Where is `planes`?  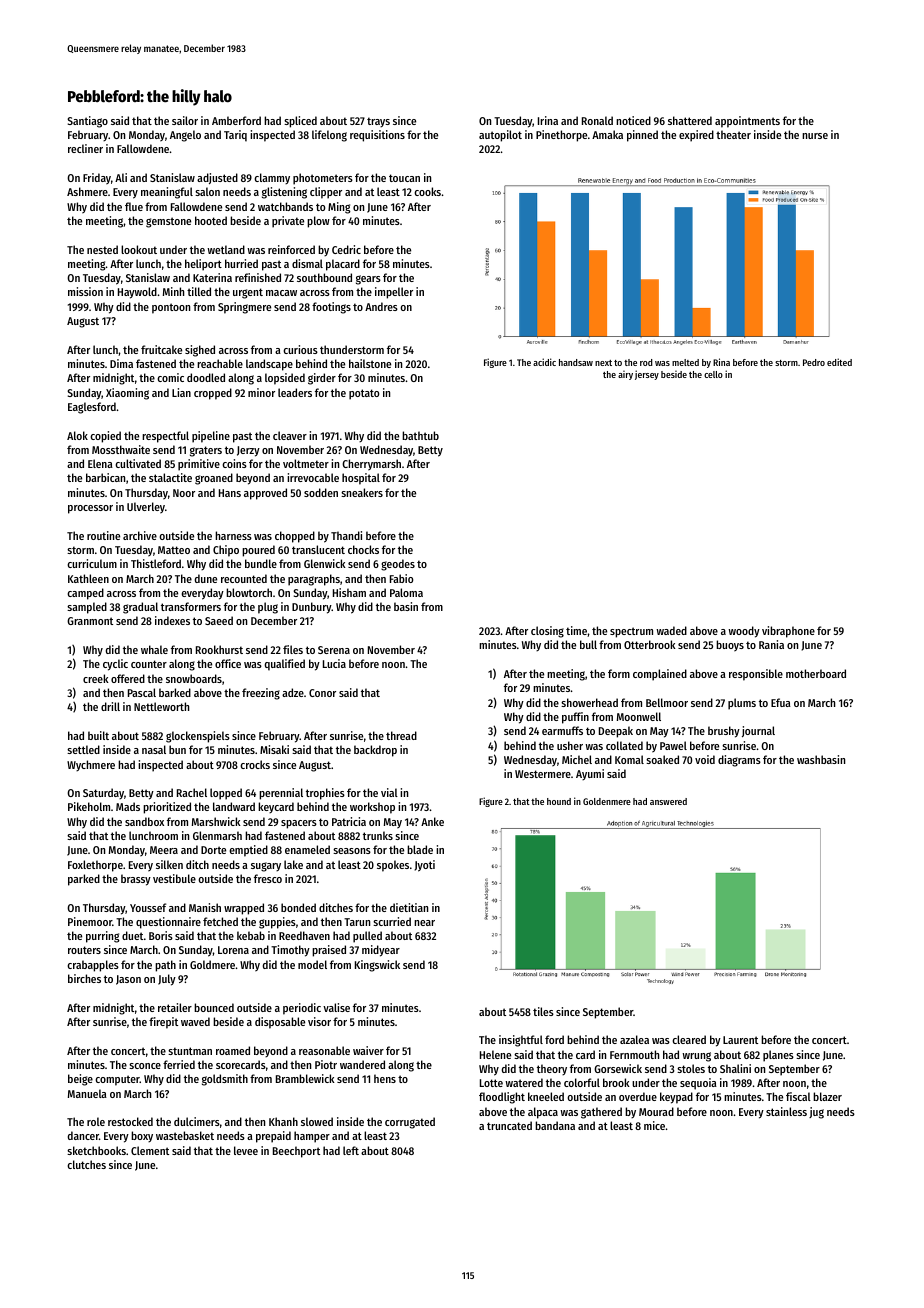 planes is located at coordinates (778, 1056).
